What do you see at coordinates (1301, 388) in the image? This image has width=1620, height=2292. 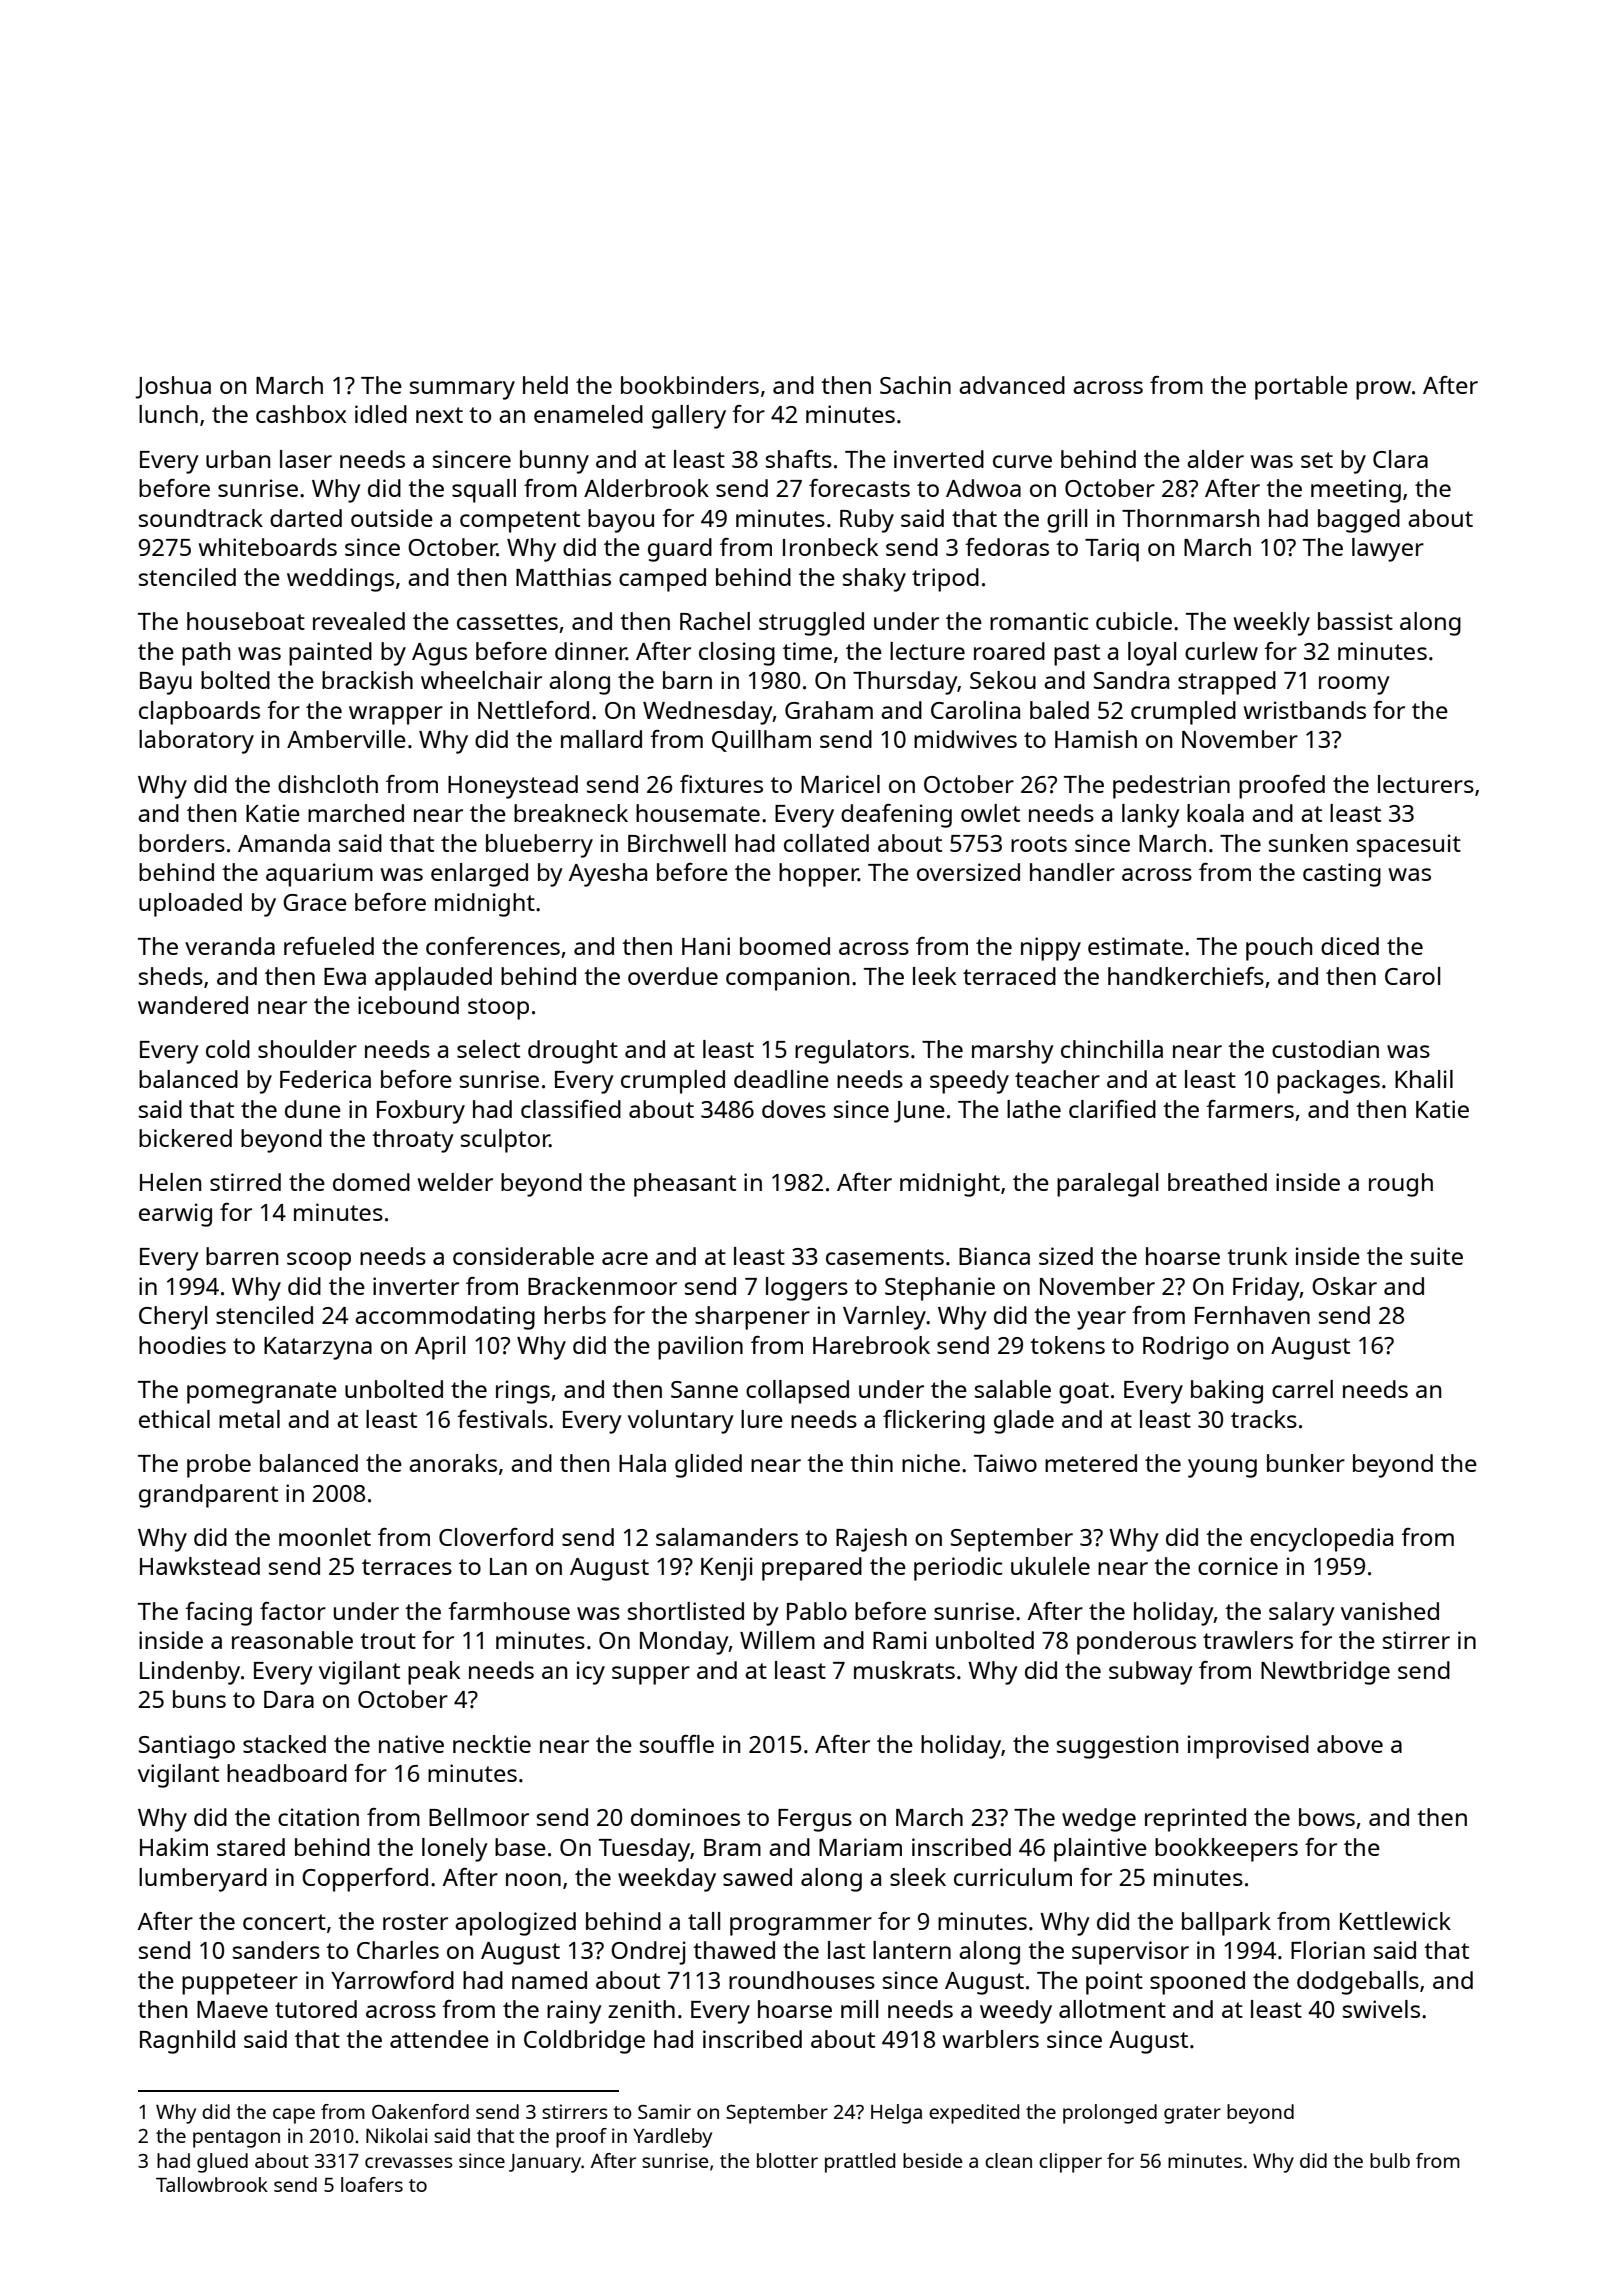 I see `portable` at bounding box center [1301, 388].
